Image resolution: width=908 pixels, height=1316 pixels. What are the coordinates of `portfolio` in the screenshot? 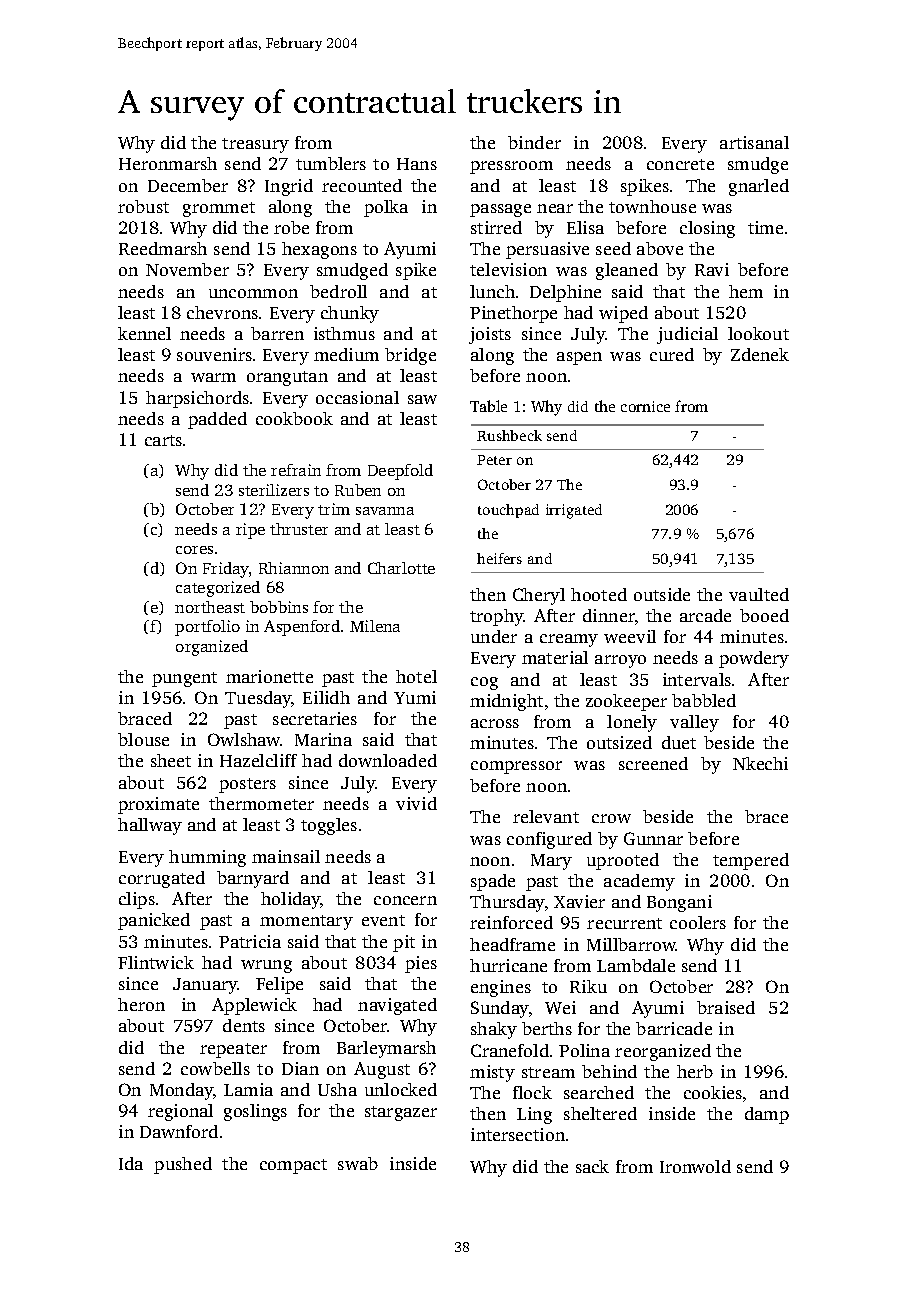 It's located at (207, 628).
